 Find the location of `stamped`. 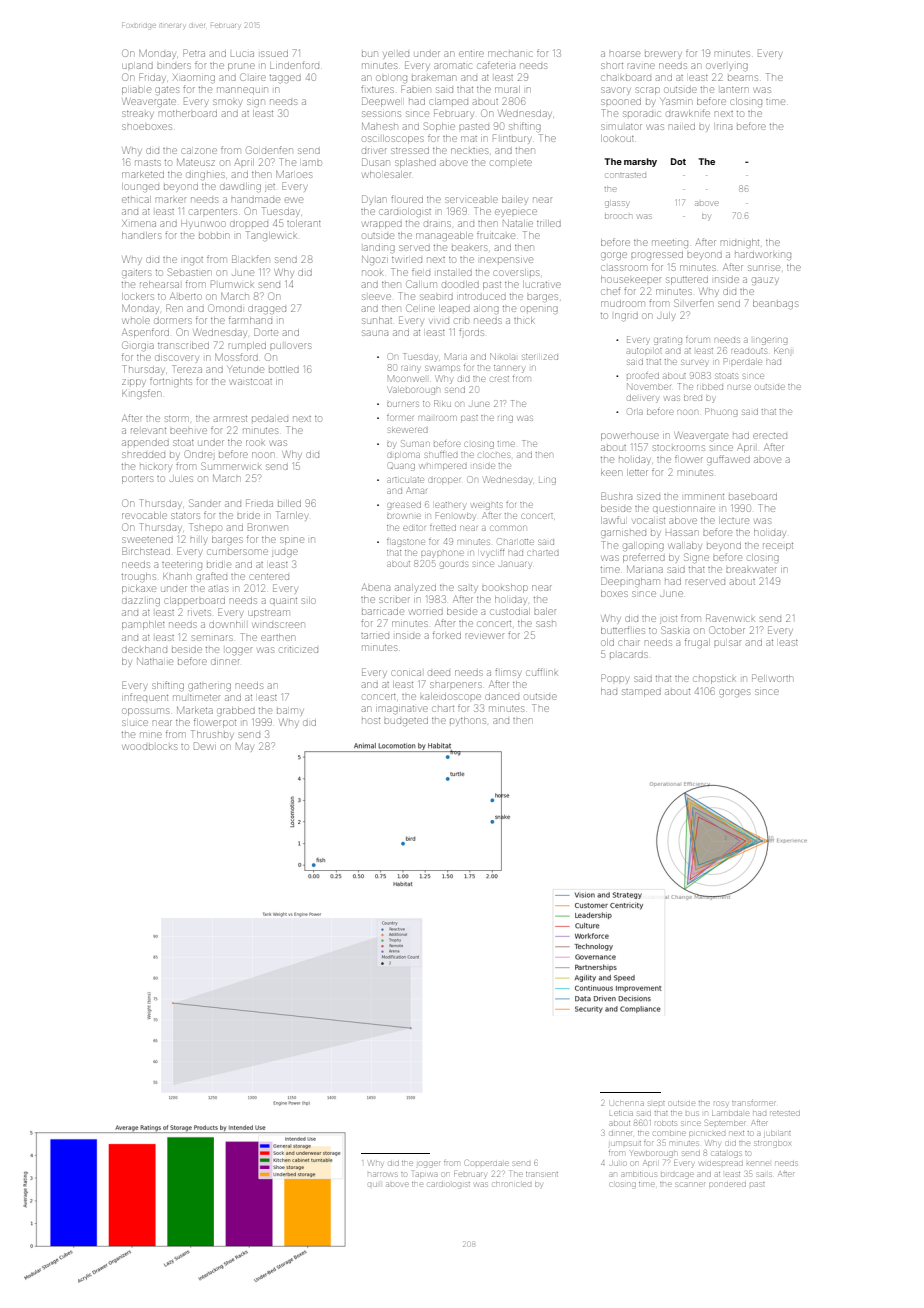

stamped is located at coordinates (641, 693).
